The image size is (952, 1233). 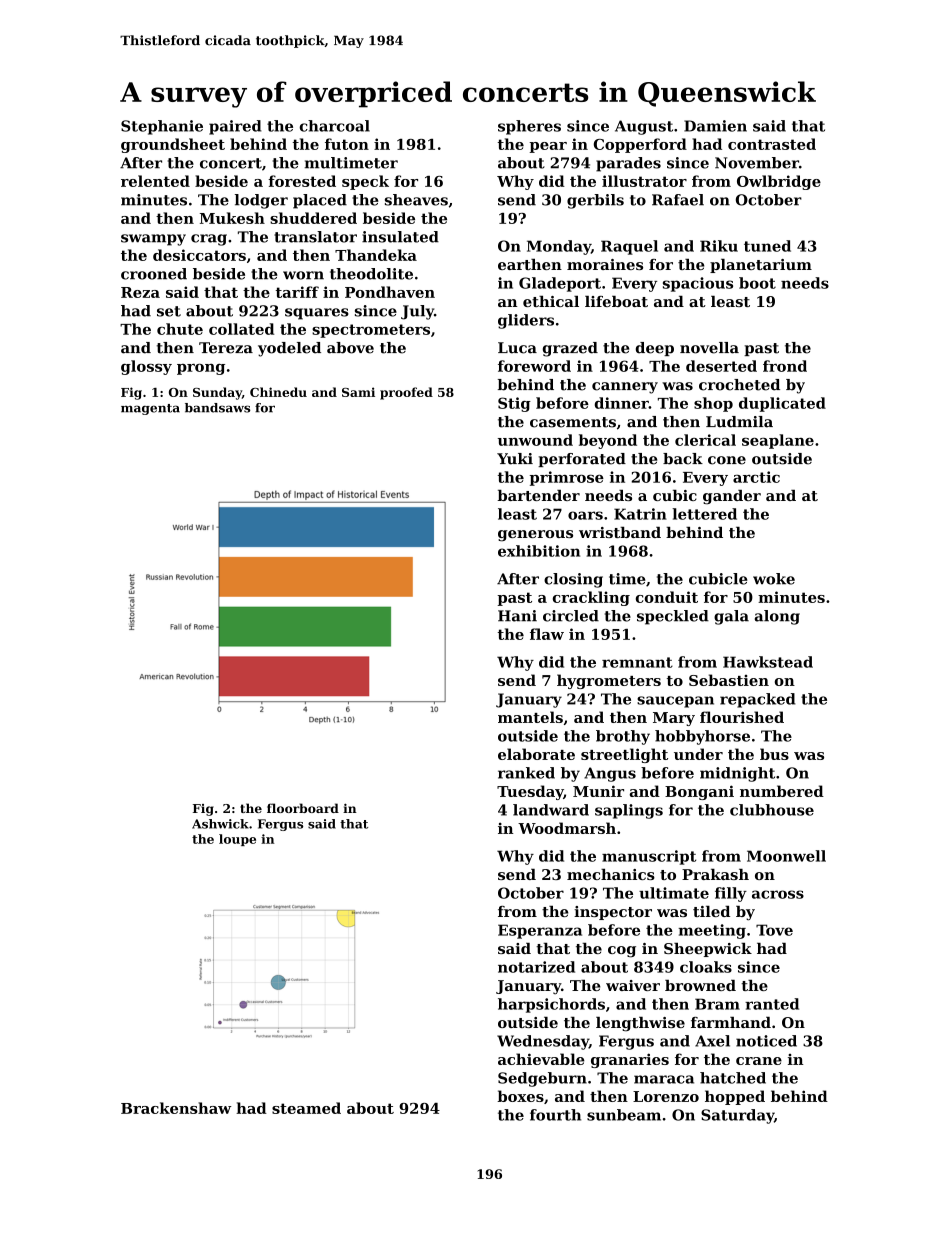 I want to click on exhibition, so click(x=539, y=551).
